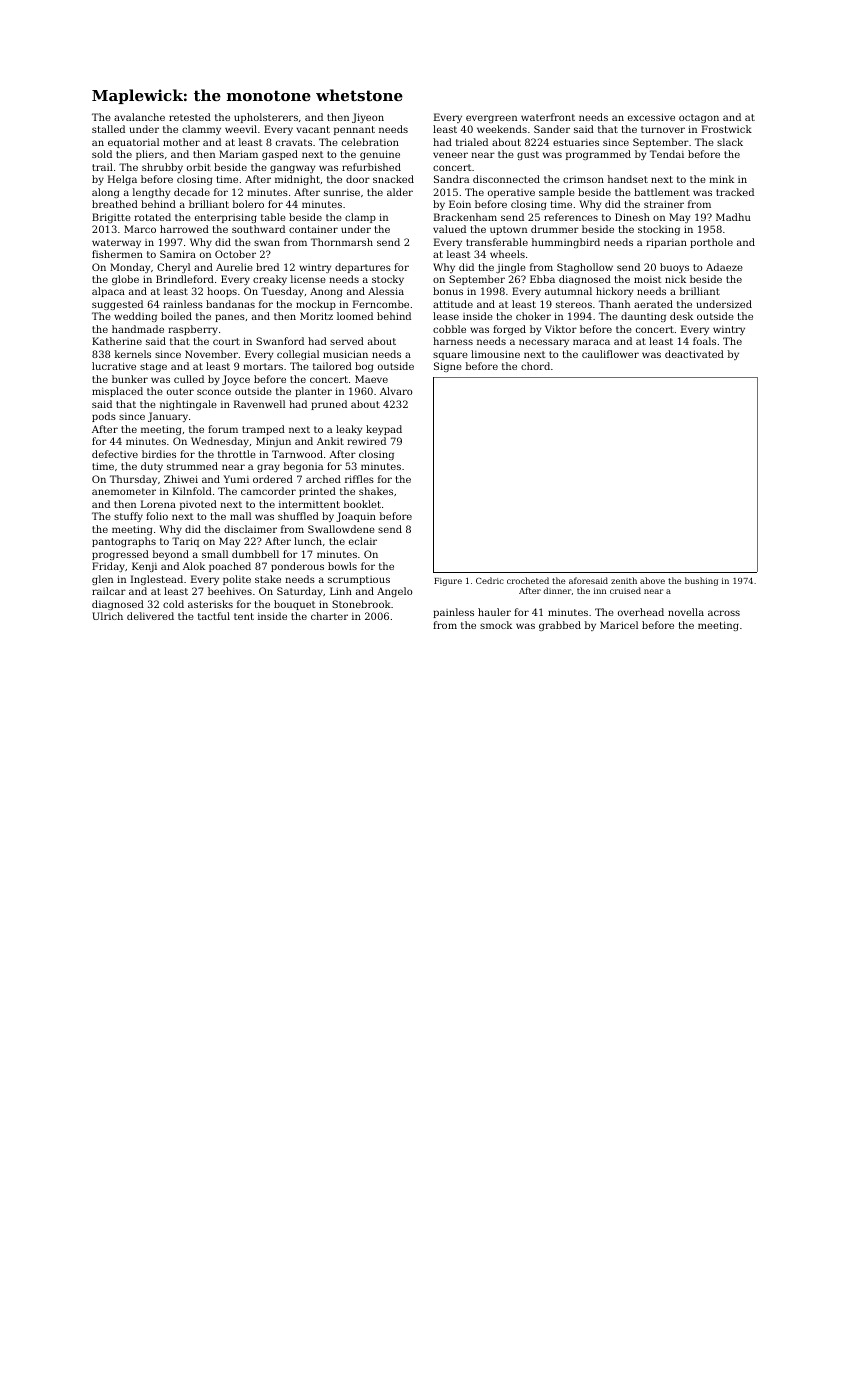 The width and height of the document is (849, 1400). What do you see at coordinates (701, 581) in the document?
I see `bushing` at bounding box center [701, 581].
